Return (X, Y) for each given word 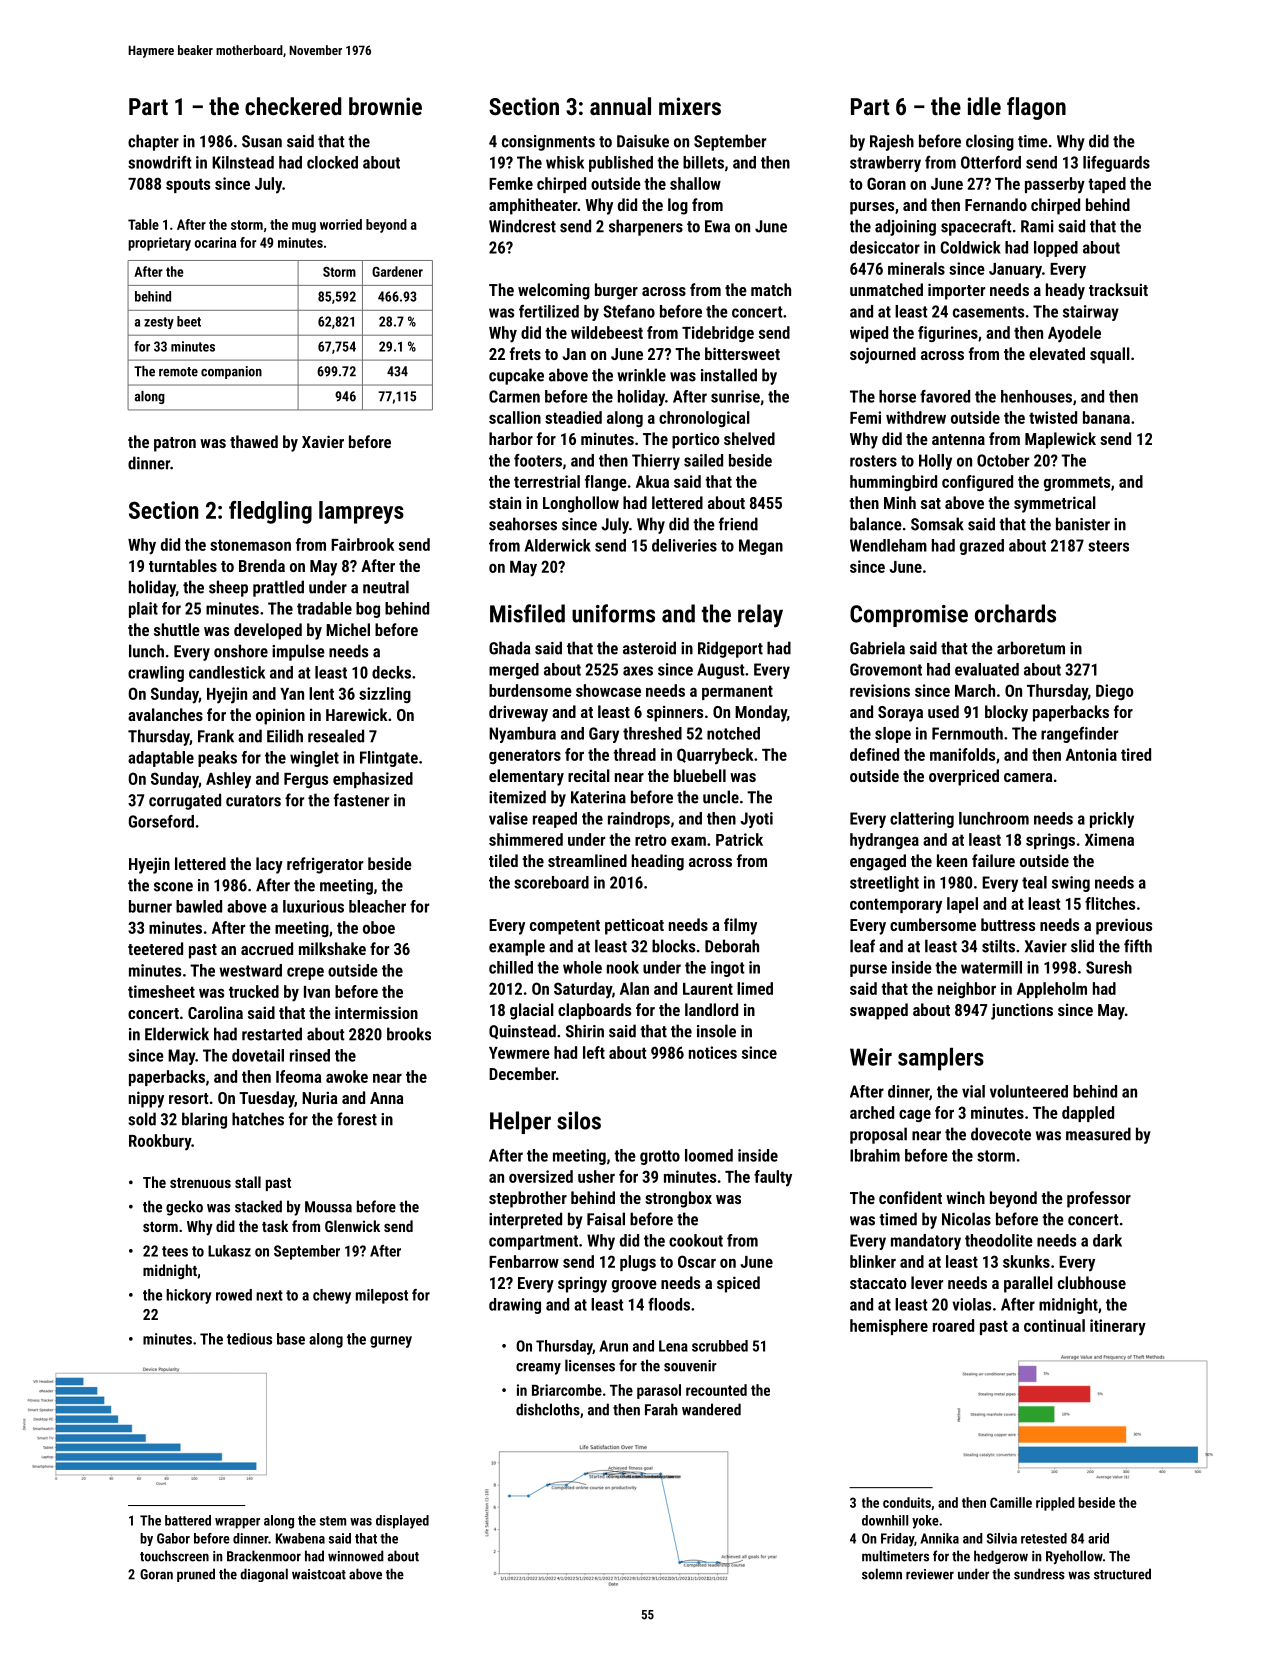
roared (953, 1325)
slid (1082, 946)
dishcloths (548, 1409)
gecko (184, 1208)
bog (368, 610)
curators (253, 801)
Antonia (1091, 754)
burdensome (530, 690)
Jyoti (756, 820)
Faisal (606, 1219)
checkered (293, 106)
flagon (1036, 108)
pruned (196, 1575)
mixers (690, 106)
